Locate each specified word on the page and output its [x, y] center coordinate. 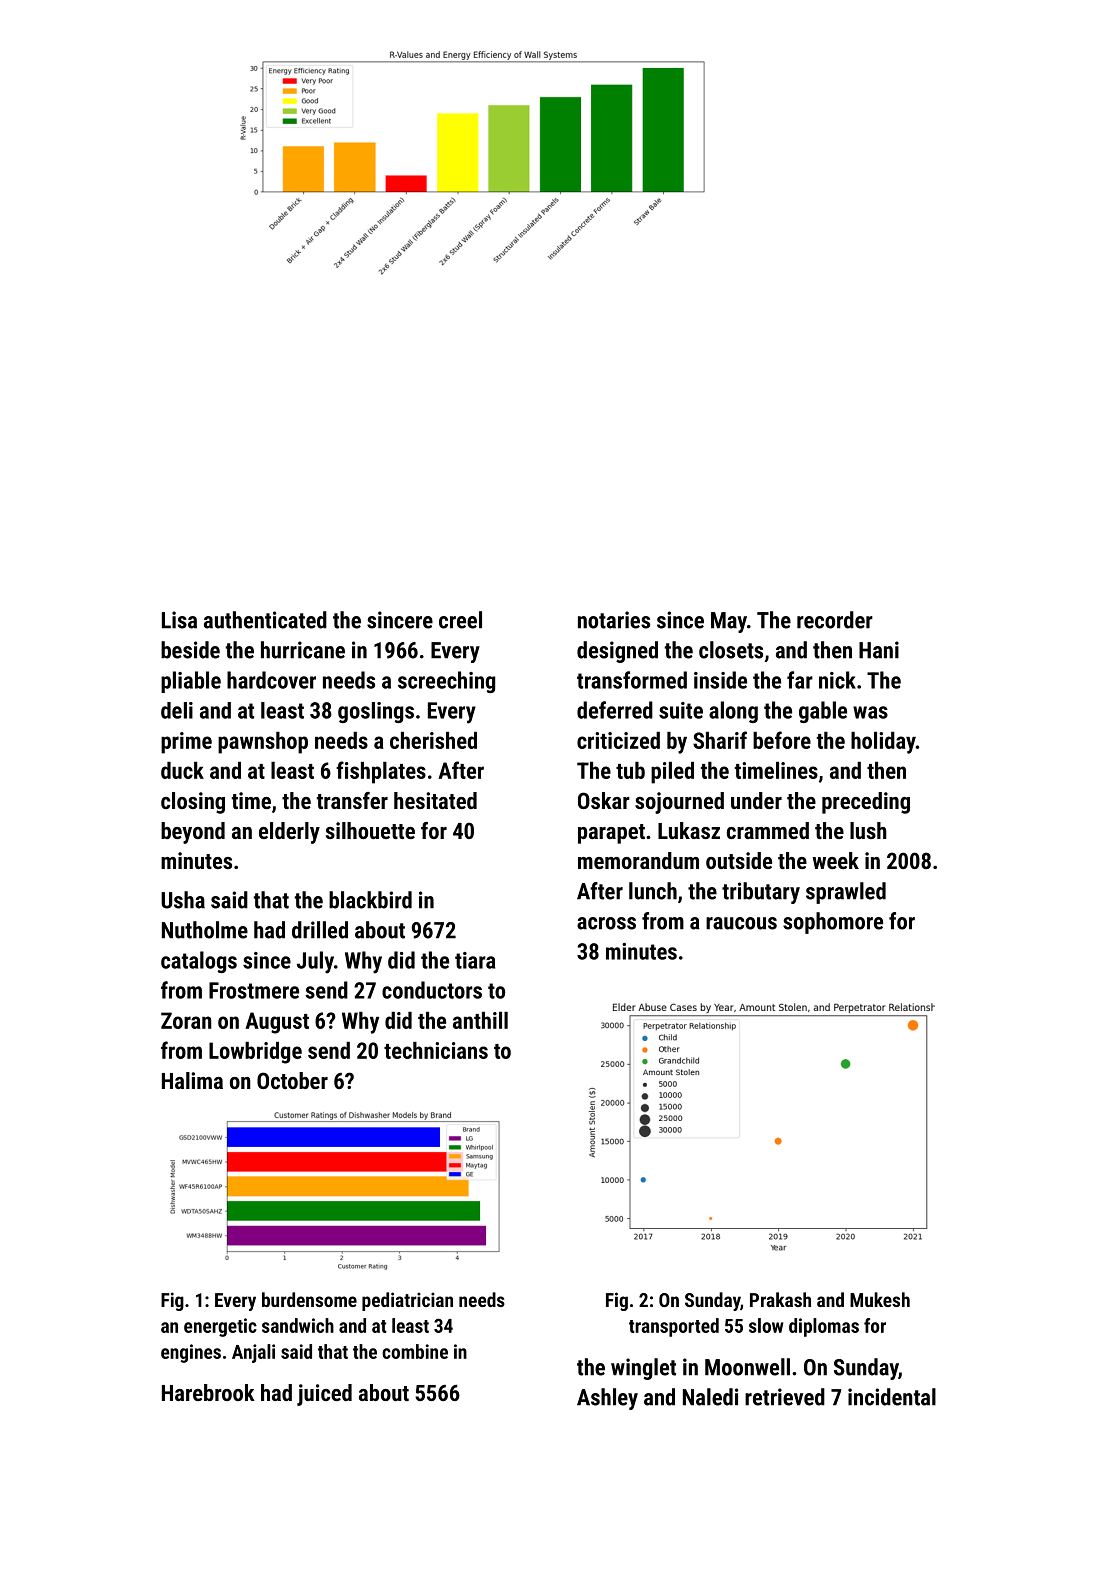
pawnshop [263, 743]
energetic [220, 1327]
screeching [446, 682]
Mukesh [880, 1299]
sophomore [833, 923]
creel [460, 620]
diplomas [824, 1327]
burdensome [309, 1299]
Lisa [179, 620]
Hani [879, 650]
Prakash [780, 1299]
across [606, 923]
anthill [480, 1020]
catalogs [199, 962]
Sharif [720, 740]
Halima [192, 1080]
